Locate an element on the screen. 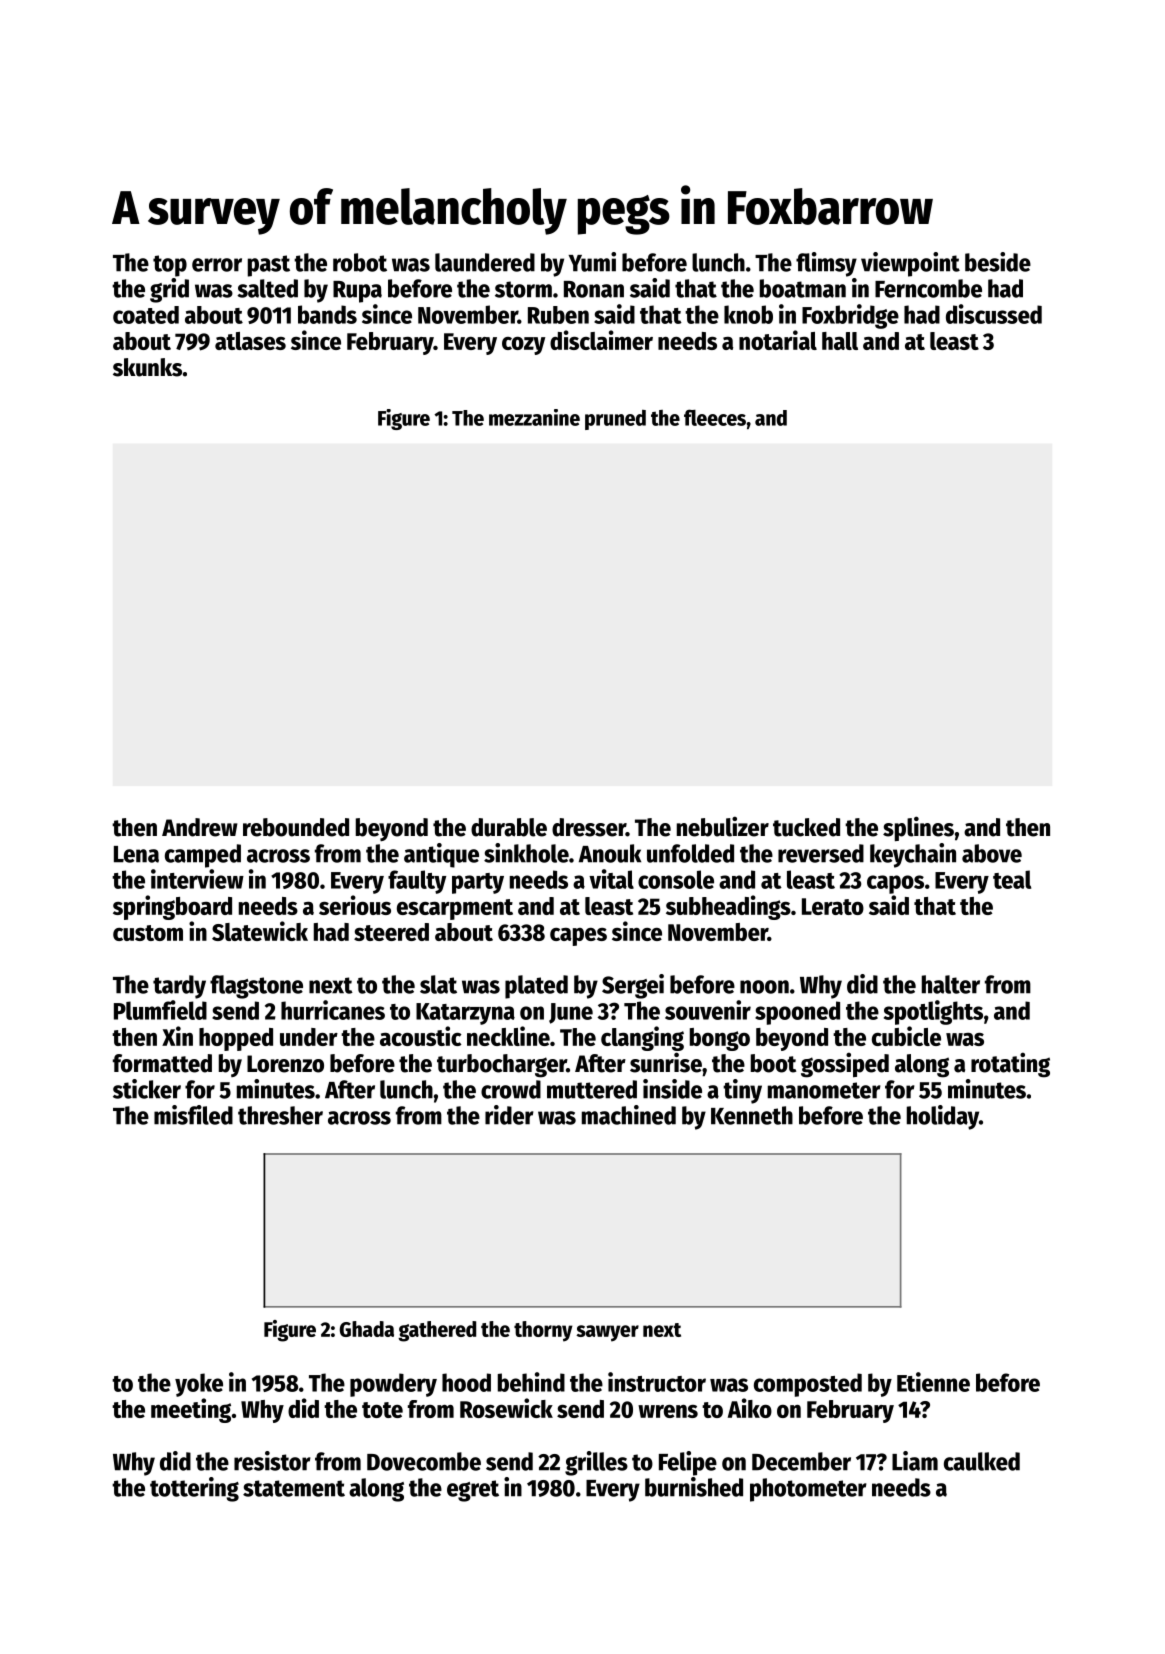 This screenshot has width=1165, height=1654. cubicle is located at coordinates (906, 1036).
